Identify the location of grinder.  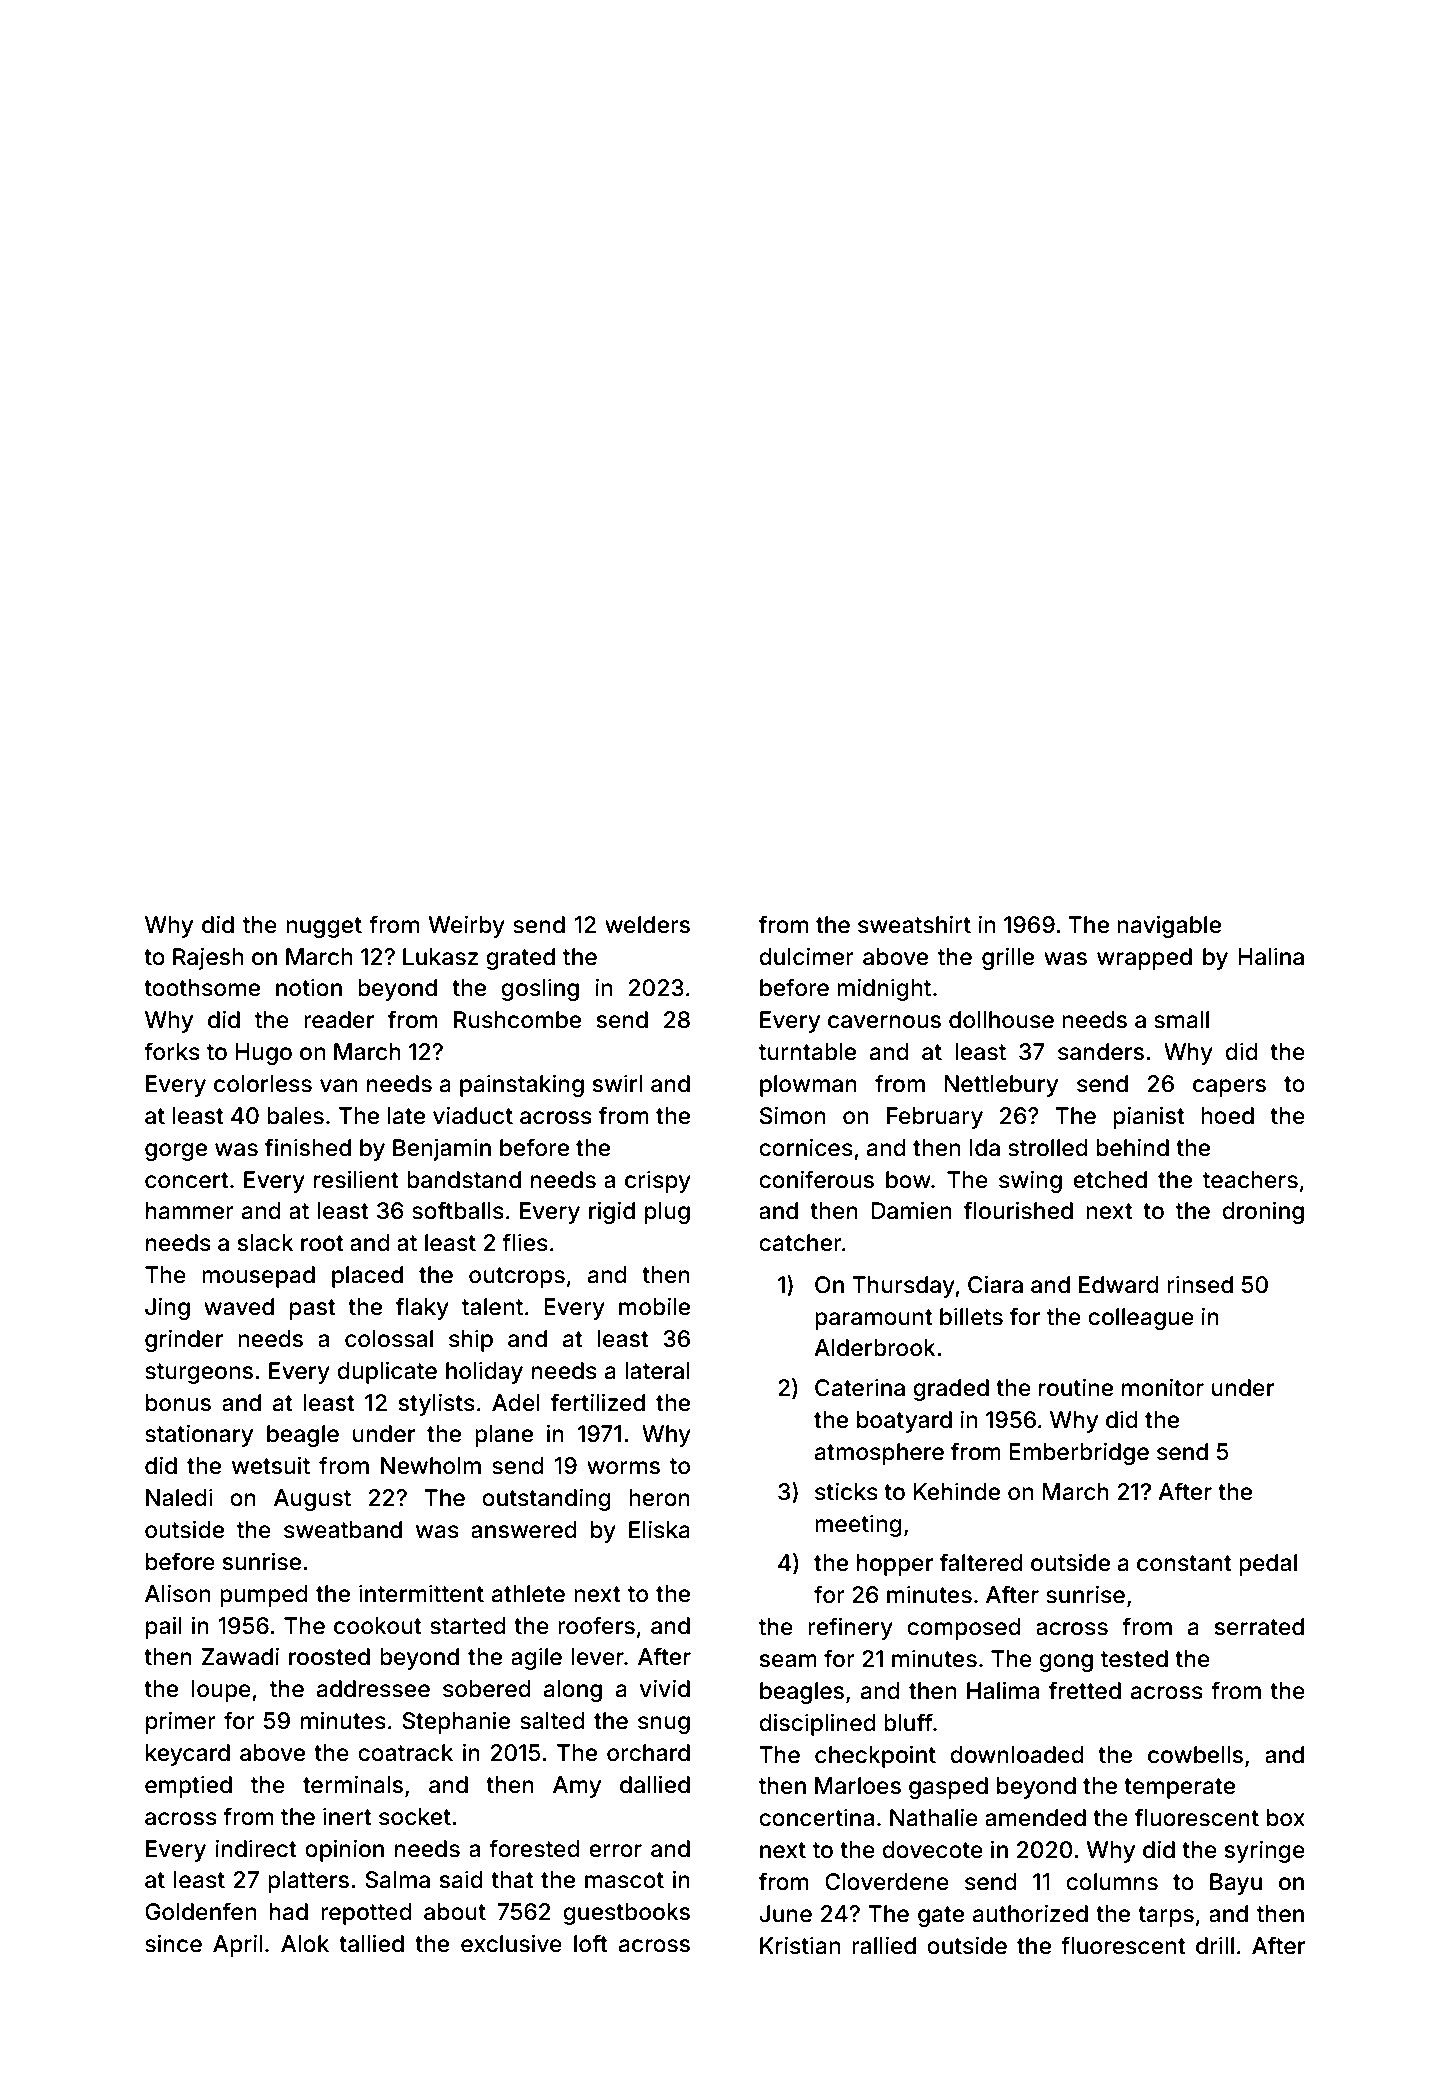
(184, 1340).
